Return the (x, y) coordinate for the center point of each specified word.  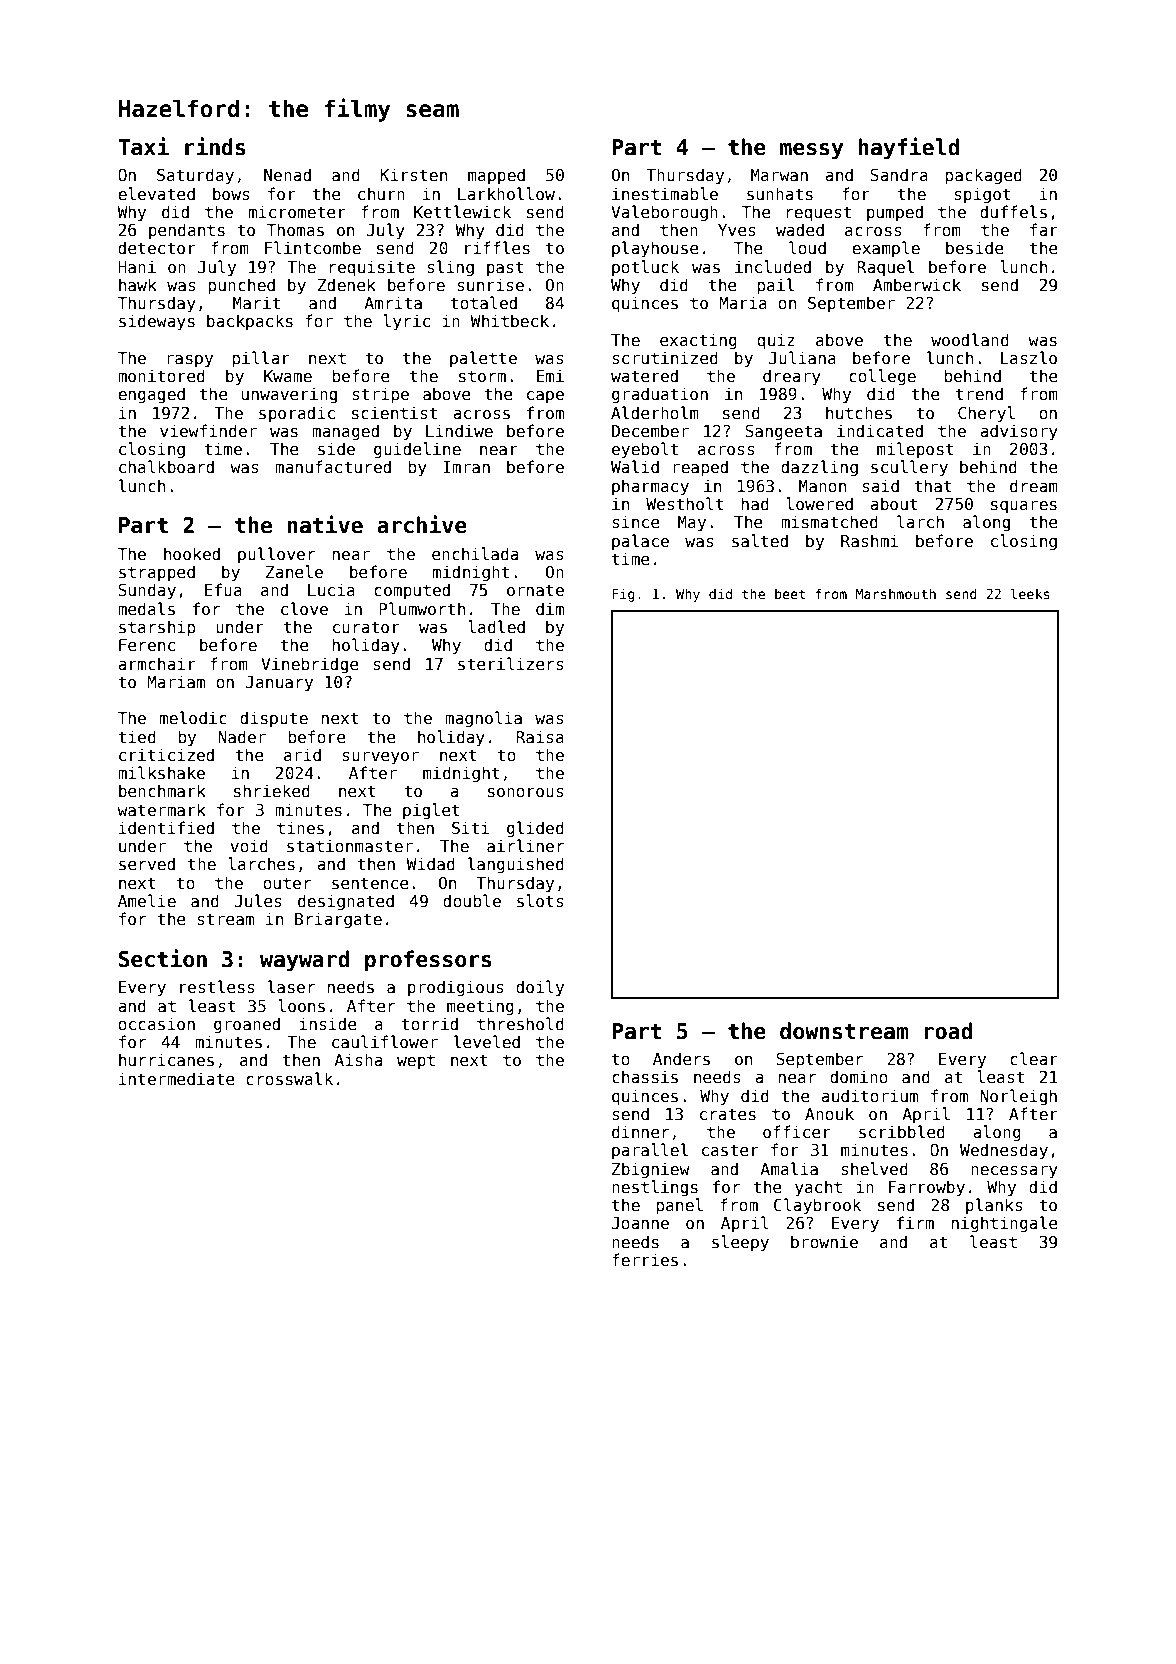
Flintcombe (313, 247)
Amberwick (917, 284)
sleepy (740, 1243)
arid (302, 754)
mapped (496, 176)
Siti (470, 827)
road (948, 1031)
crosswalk (289, 1079)
